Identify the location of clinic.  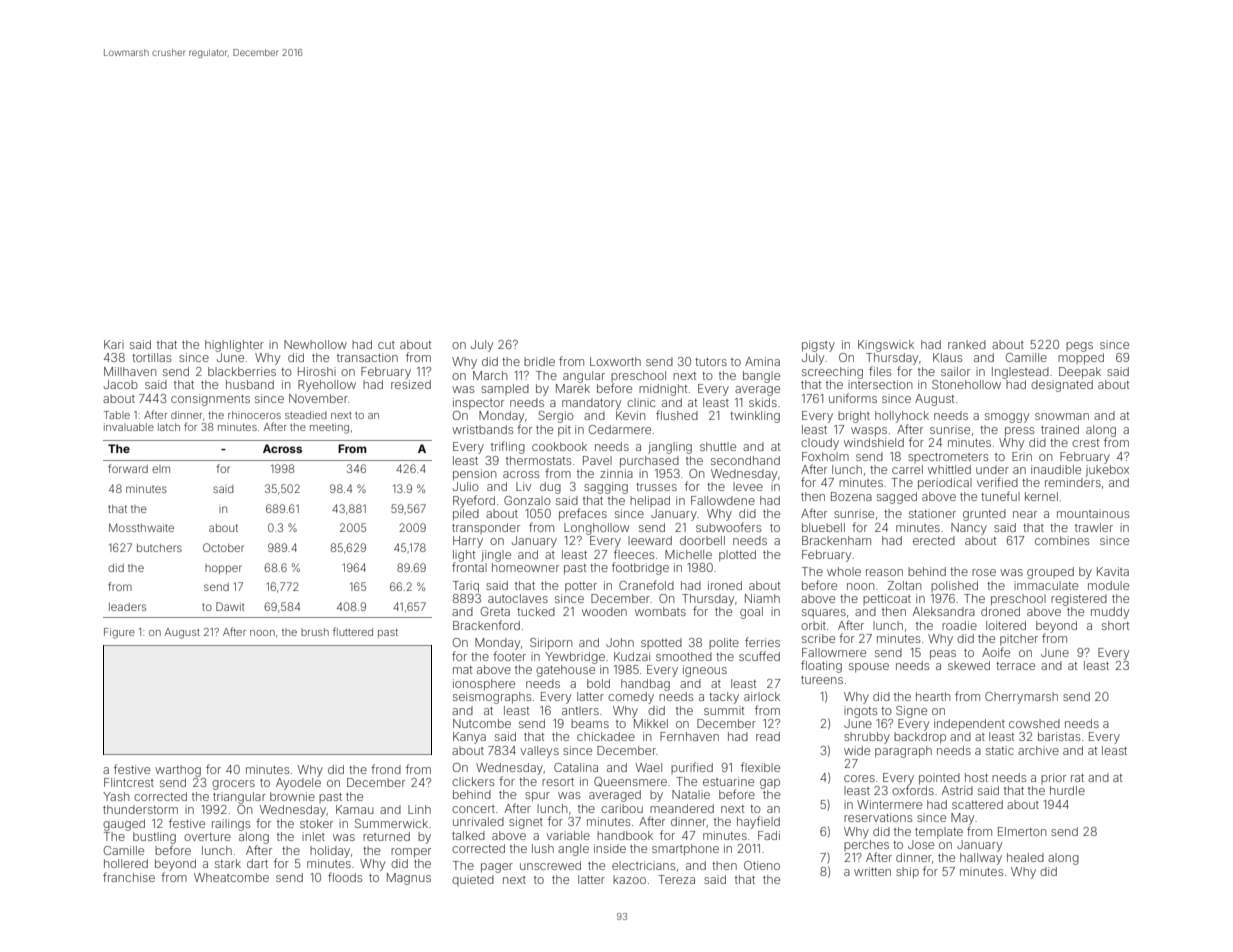
(641, 402).
